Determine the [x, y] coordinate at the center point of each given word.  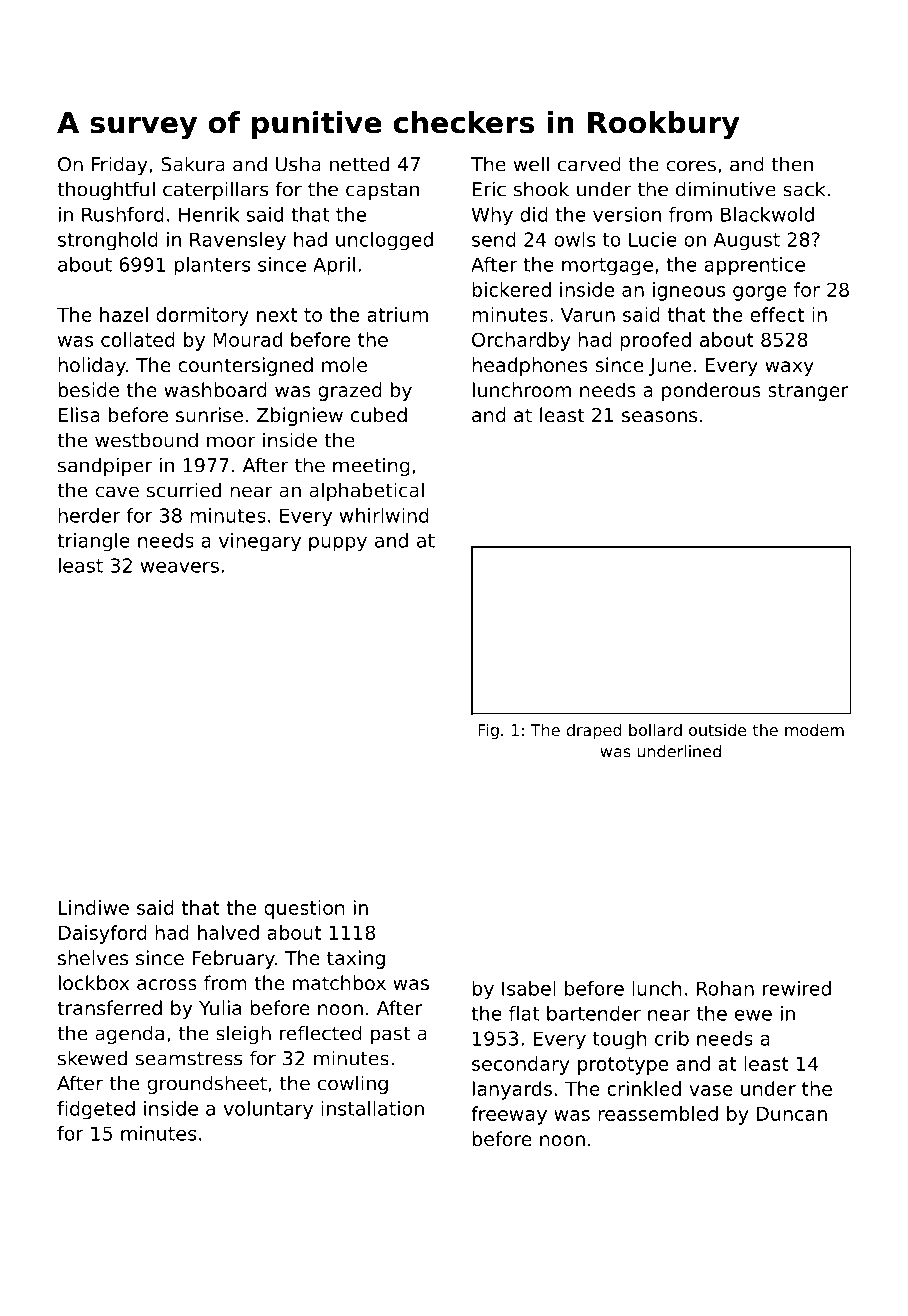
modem [814, 730]
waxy [789, 368]
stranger [808, 392]
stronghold [108, 241]
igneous [689, 291]
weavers [179, 567]
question [304, 909]
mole [344, 364]
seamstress [189, 1059]
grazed [350, 391]
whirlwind [384, 515]
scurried [184, 490]
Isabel [529, 988]
